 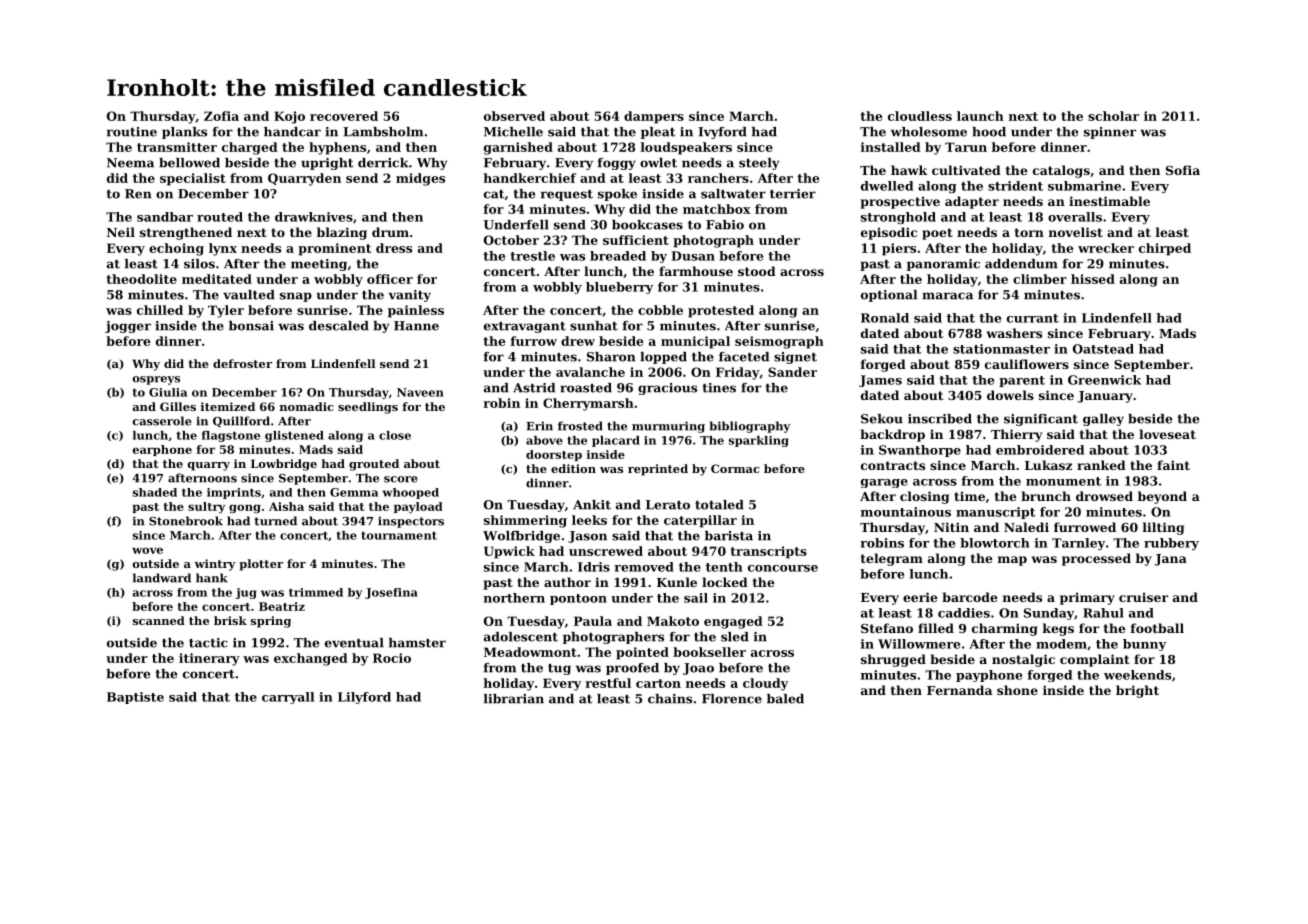 I want to click on observed, so click(x=514, y=116).
